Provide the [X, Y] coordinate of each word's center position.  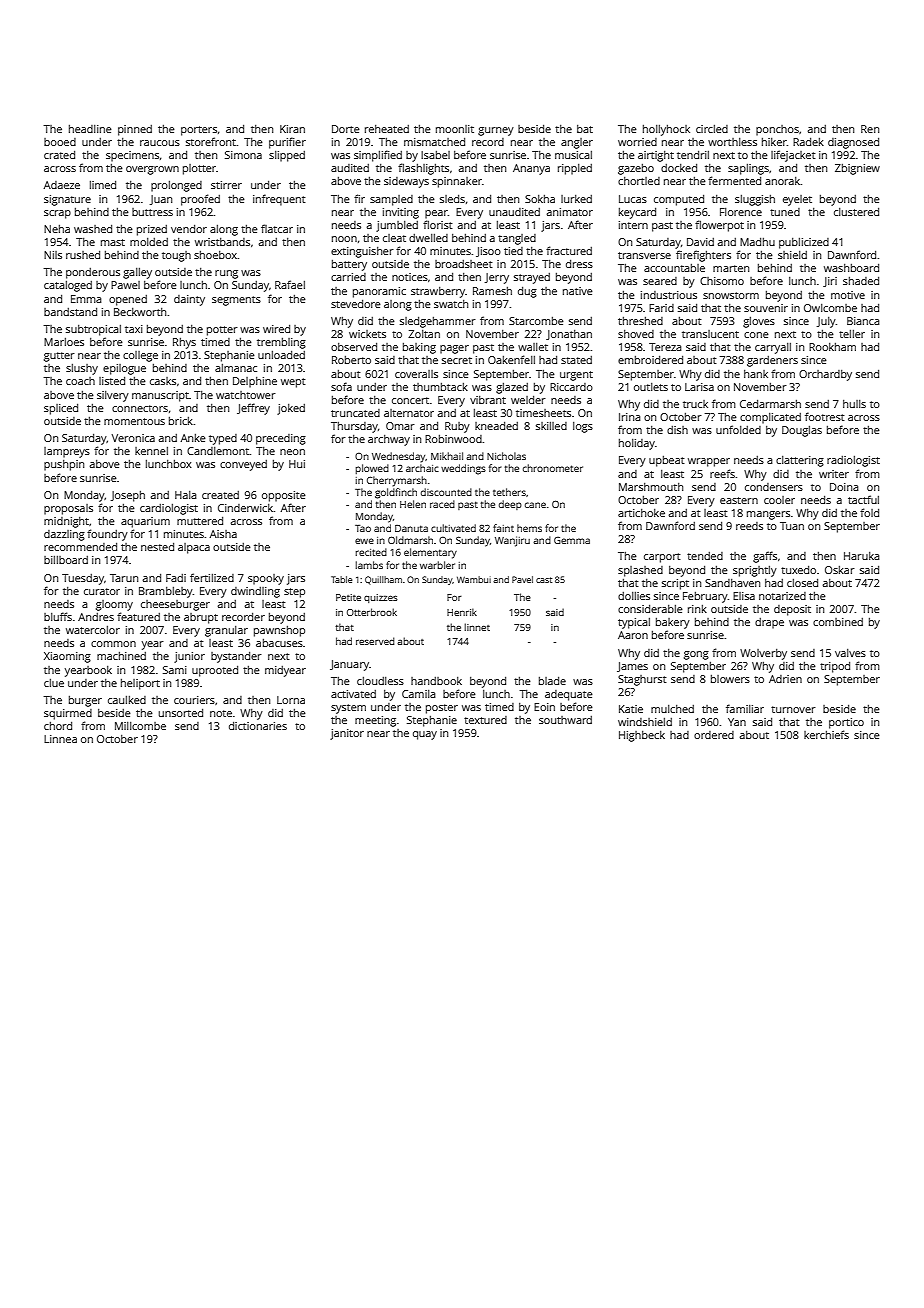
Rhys [184, 343]
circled [712, 129]
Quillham [383, 580]
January [349, 665]
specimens [132, 156]
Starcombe [536, 321]
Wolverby [763, 654]
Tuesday [83, 579]
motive [848, 295]
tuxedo [798, 570]
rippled [575, 169]
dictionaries [258, 726]
